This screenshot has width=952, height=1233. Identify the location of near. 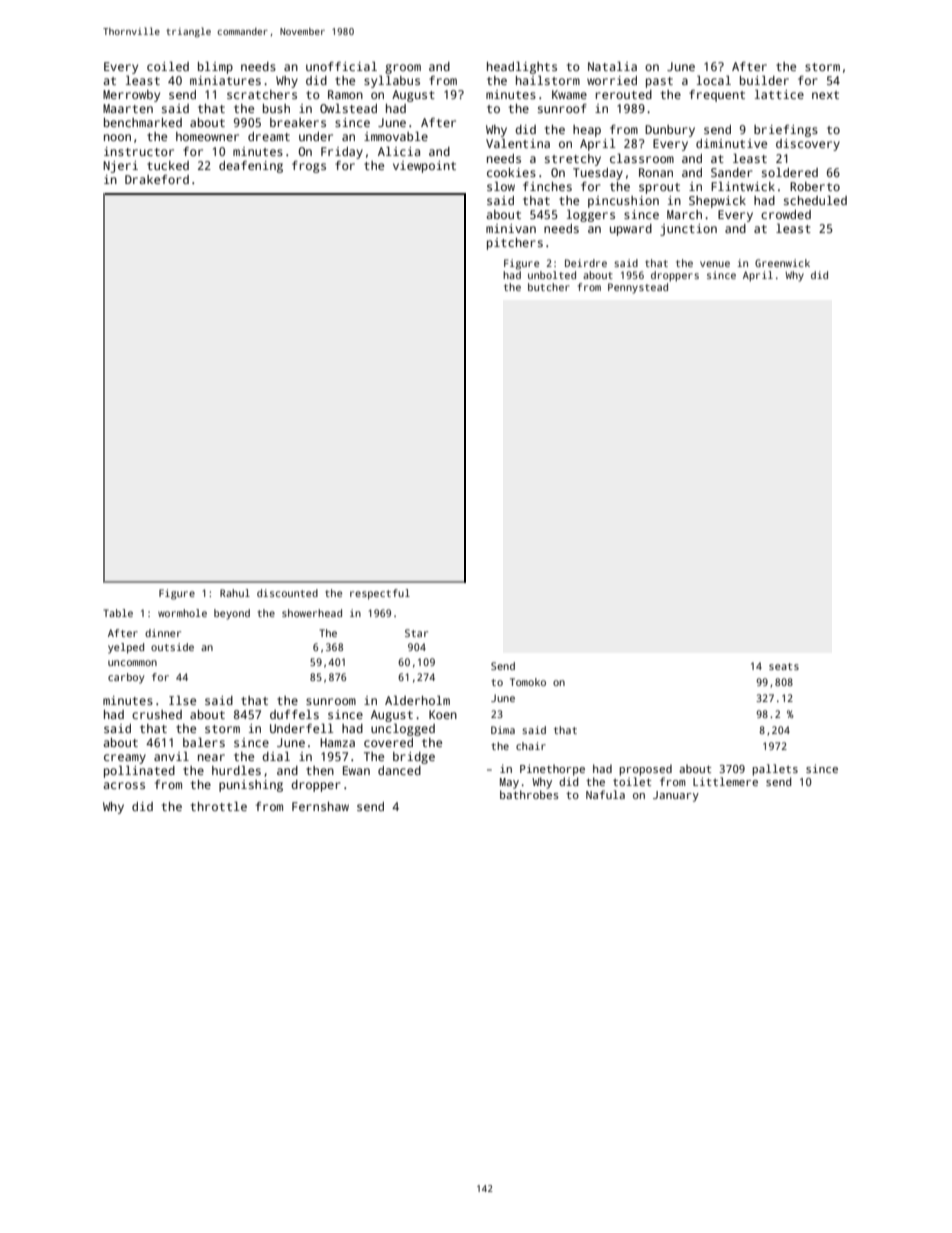
(211, 757).
